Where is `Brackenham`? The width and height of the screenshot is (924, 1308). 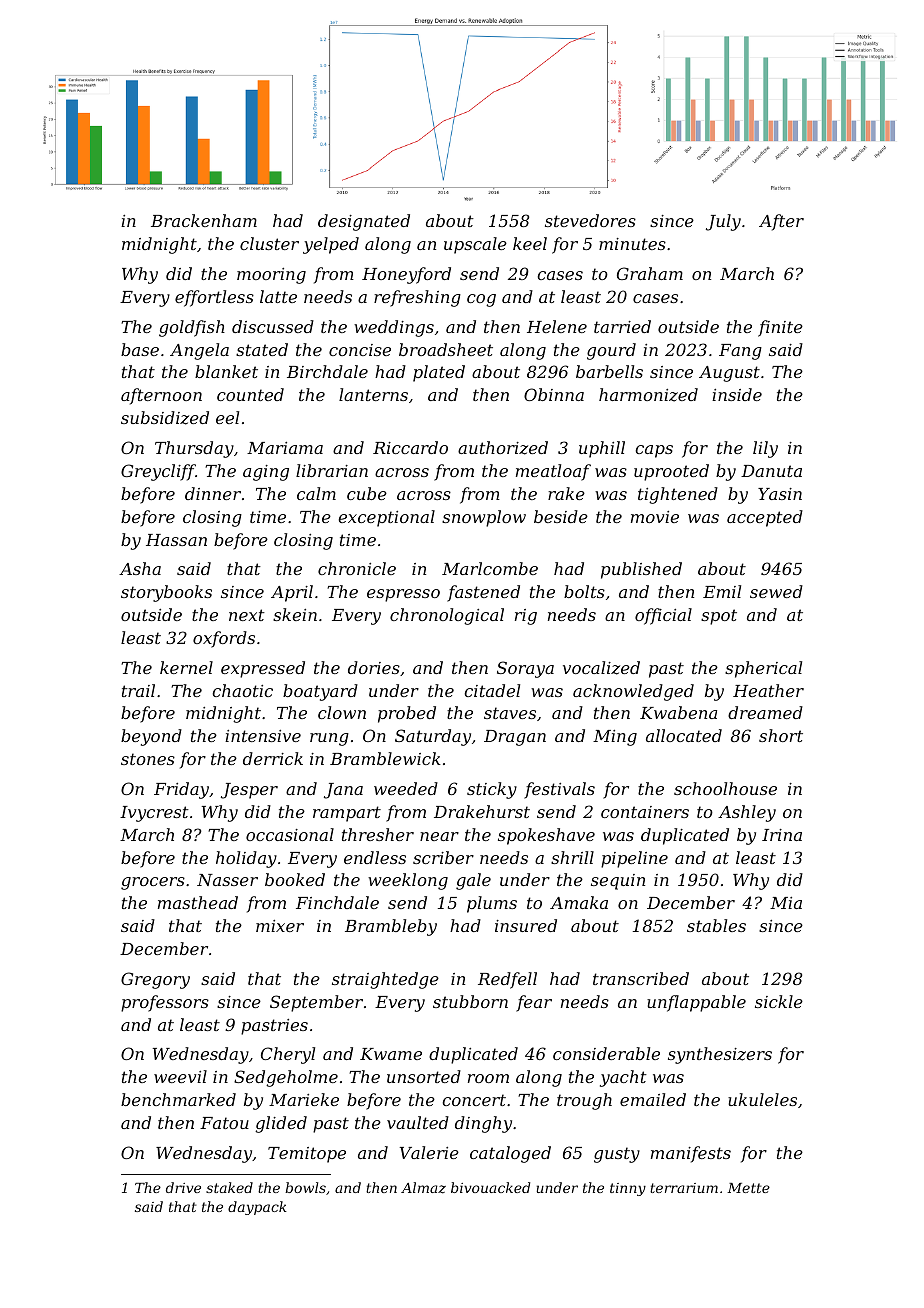
Brackenham is located at coordinates (204, 220).
